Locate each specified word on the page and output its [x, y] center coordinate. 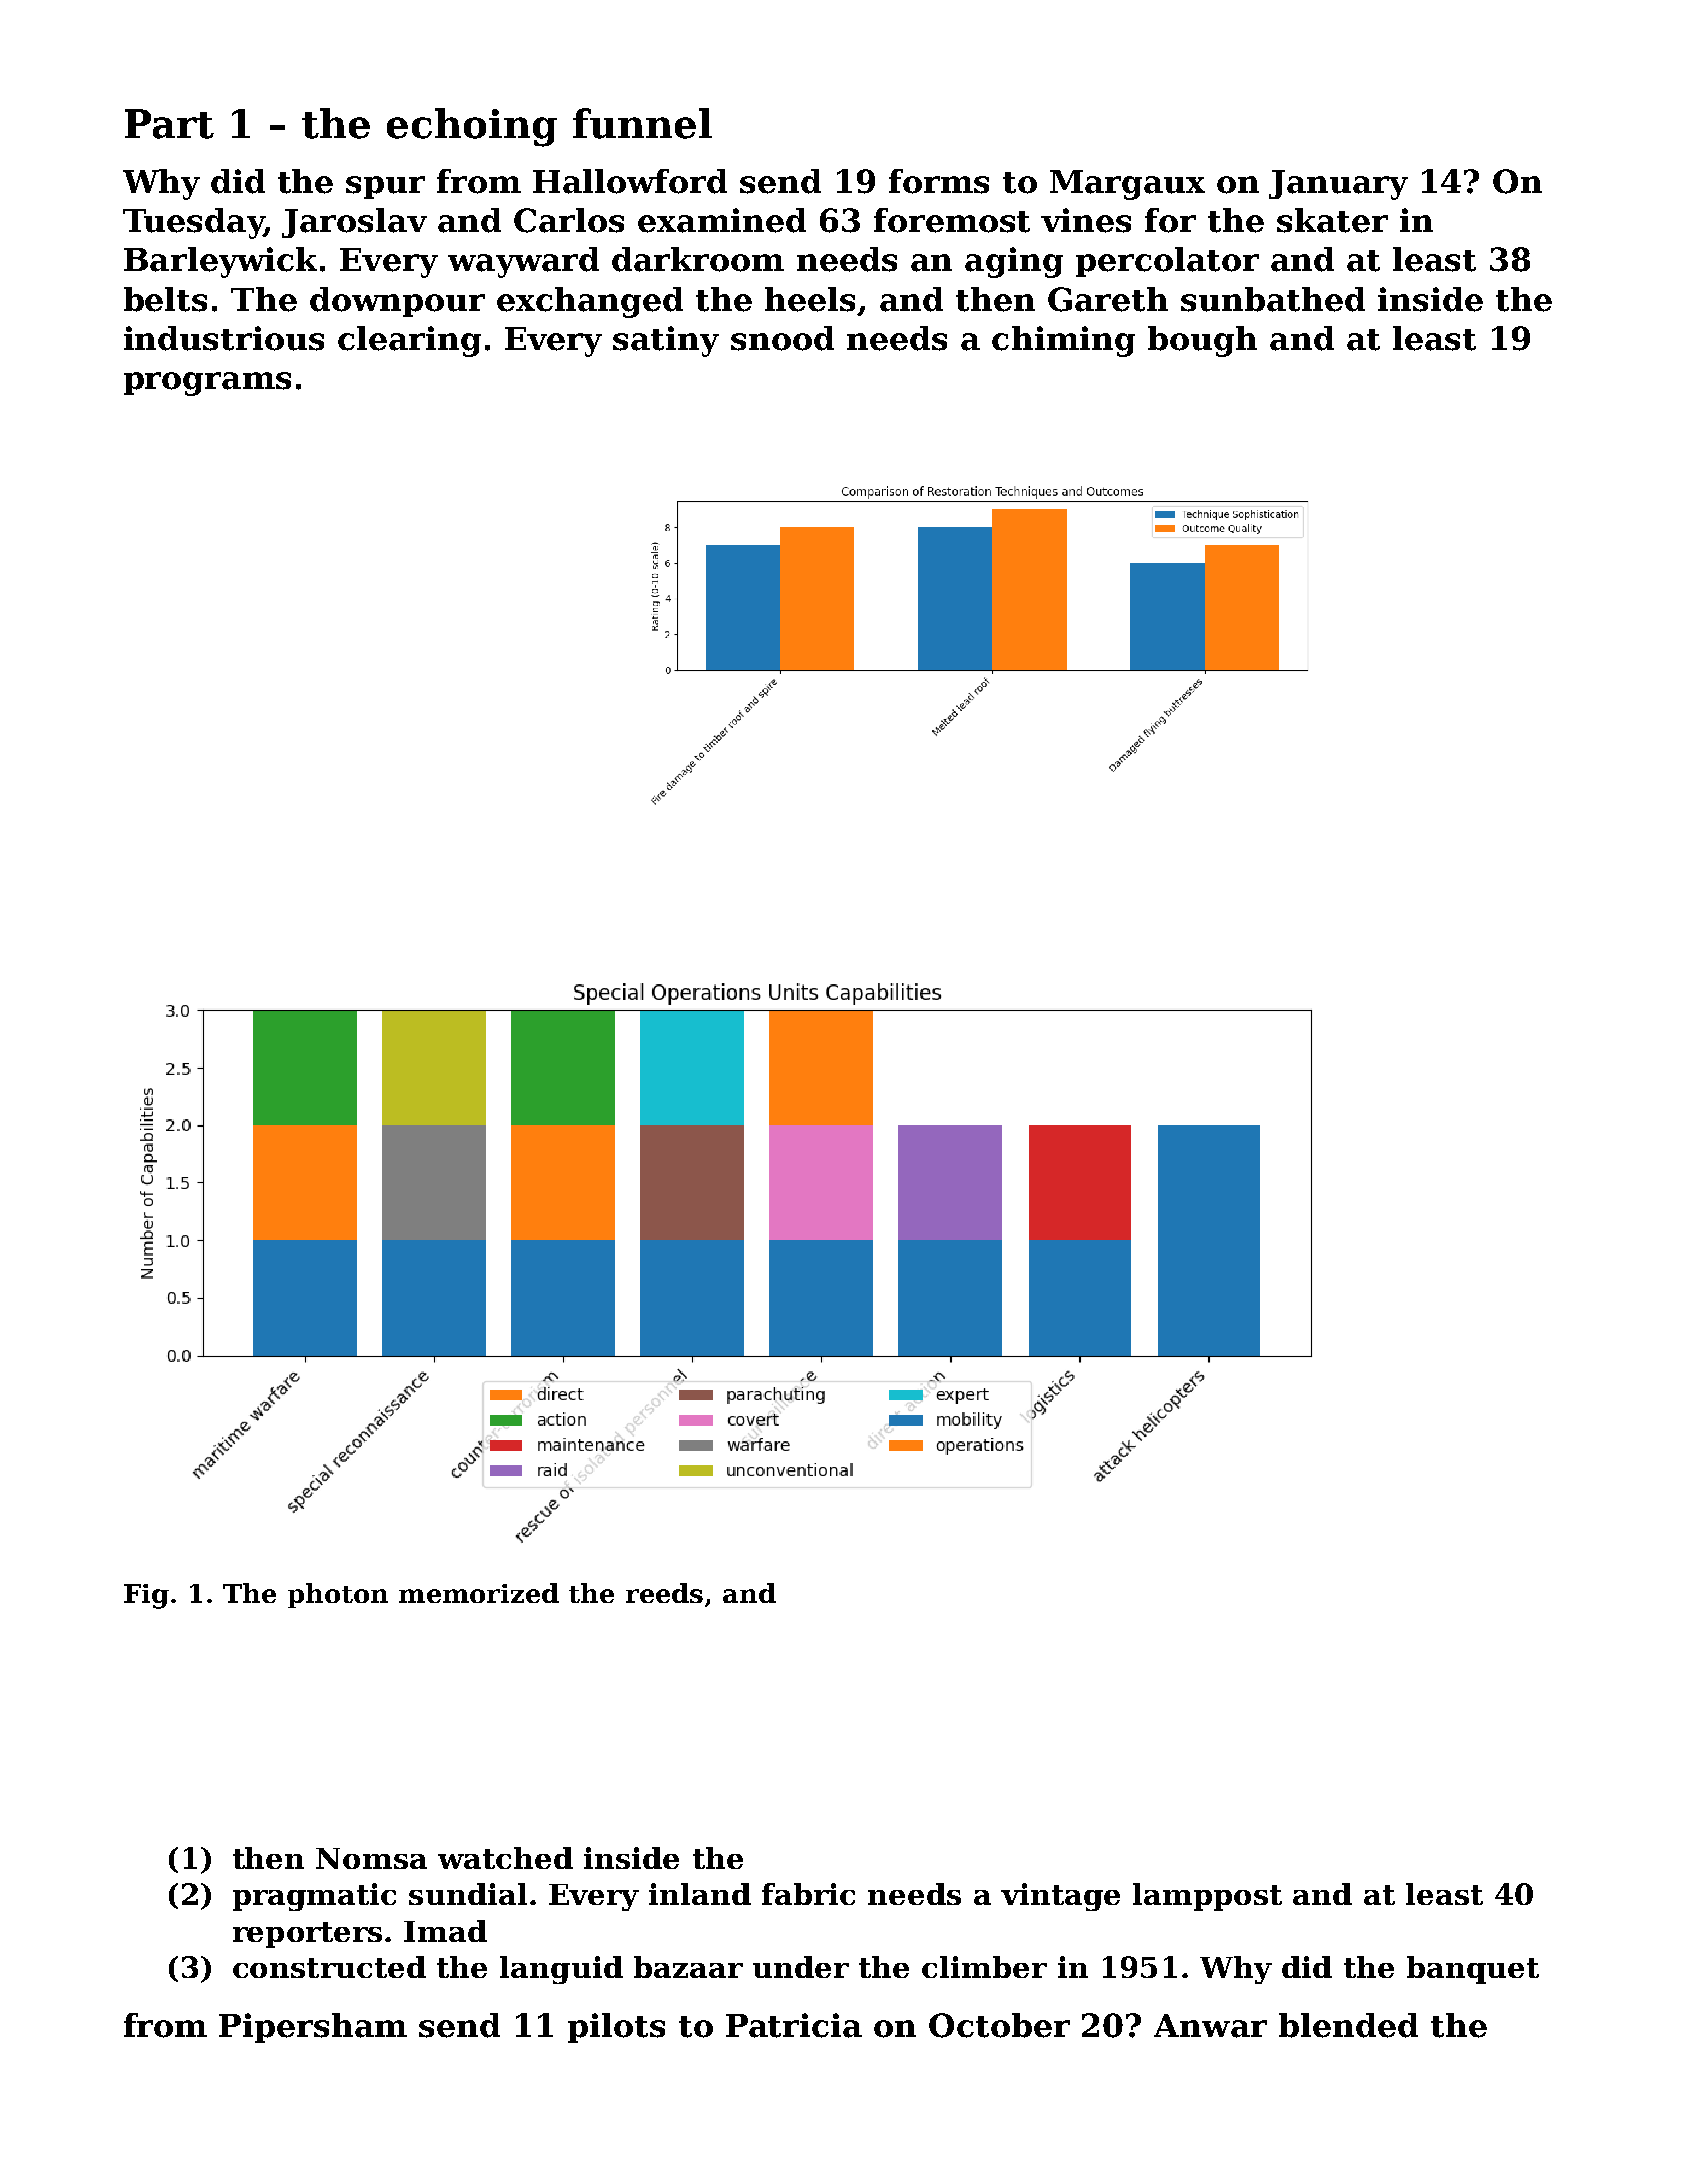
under [801, 1967]
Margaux [1127, 185]
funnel [642, 123]
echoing [472, 127]
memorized [479, 1593]
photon [338, 1595]
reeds [664, 1593]
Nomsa [371, 1858]
